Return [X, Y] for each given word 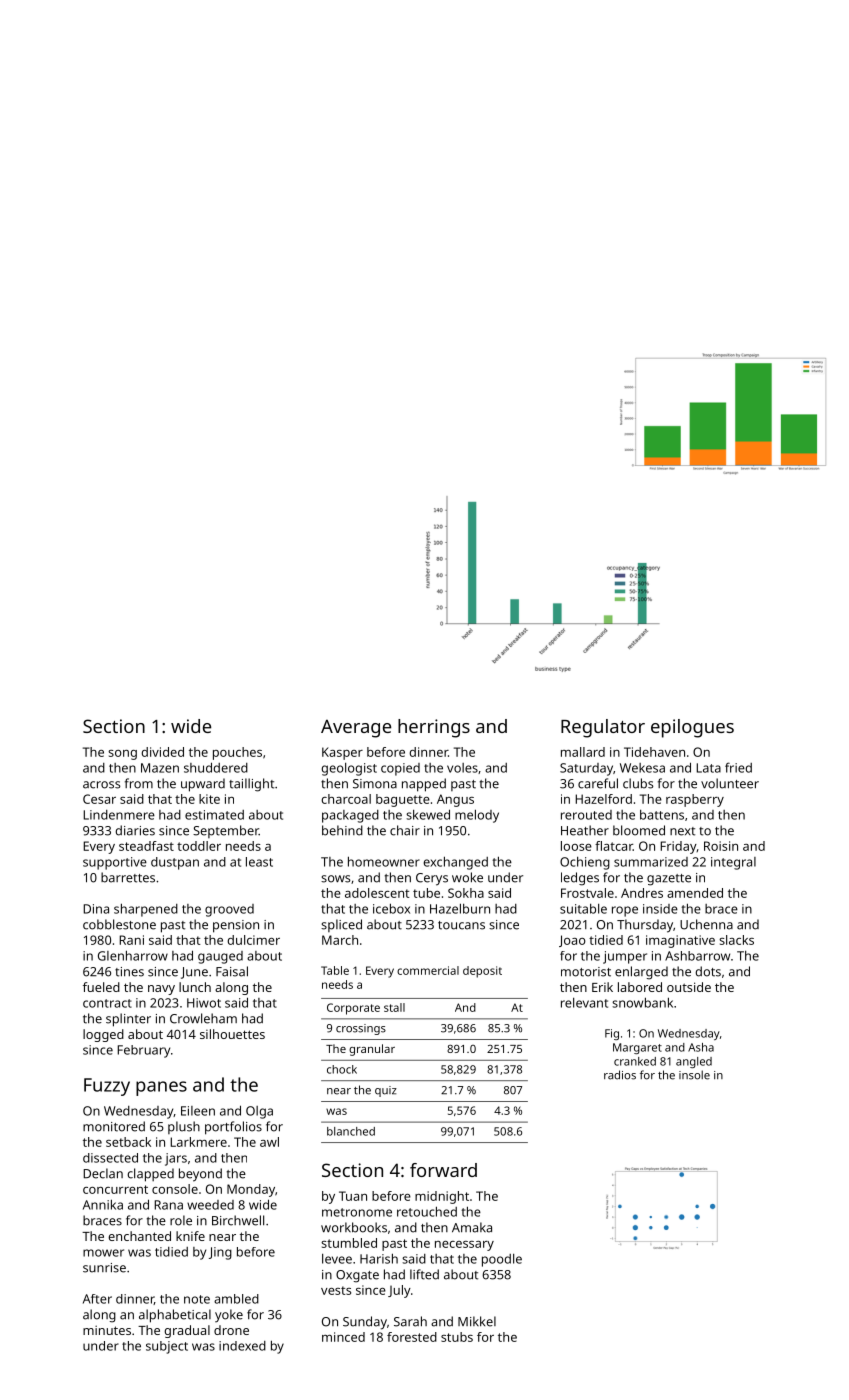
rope [625, 911]
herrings [434, 728]
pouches [237, 753]
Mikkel [477, 1321]
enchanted [139, 1236]
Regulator [603, 728]
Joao [572, 941]
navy [161, 990]
